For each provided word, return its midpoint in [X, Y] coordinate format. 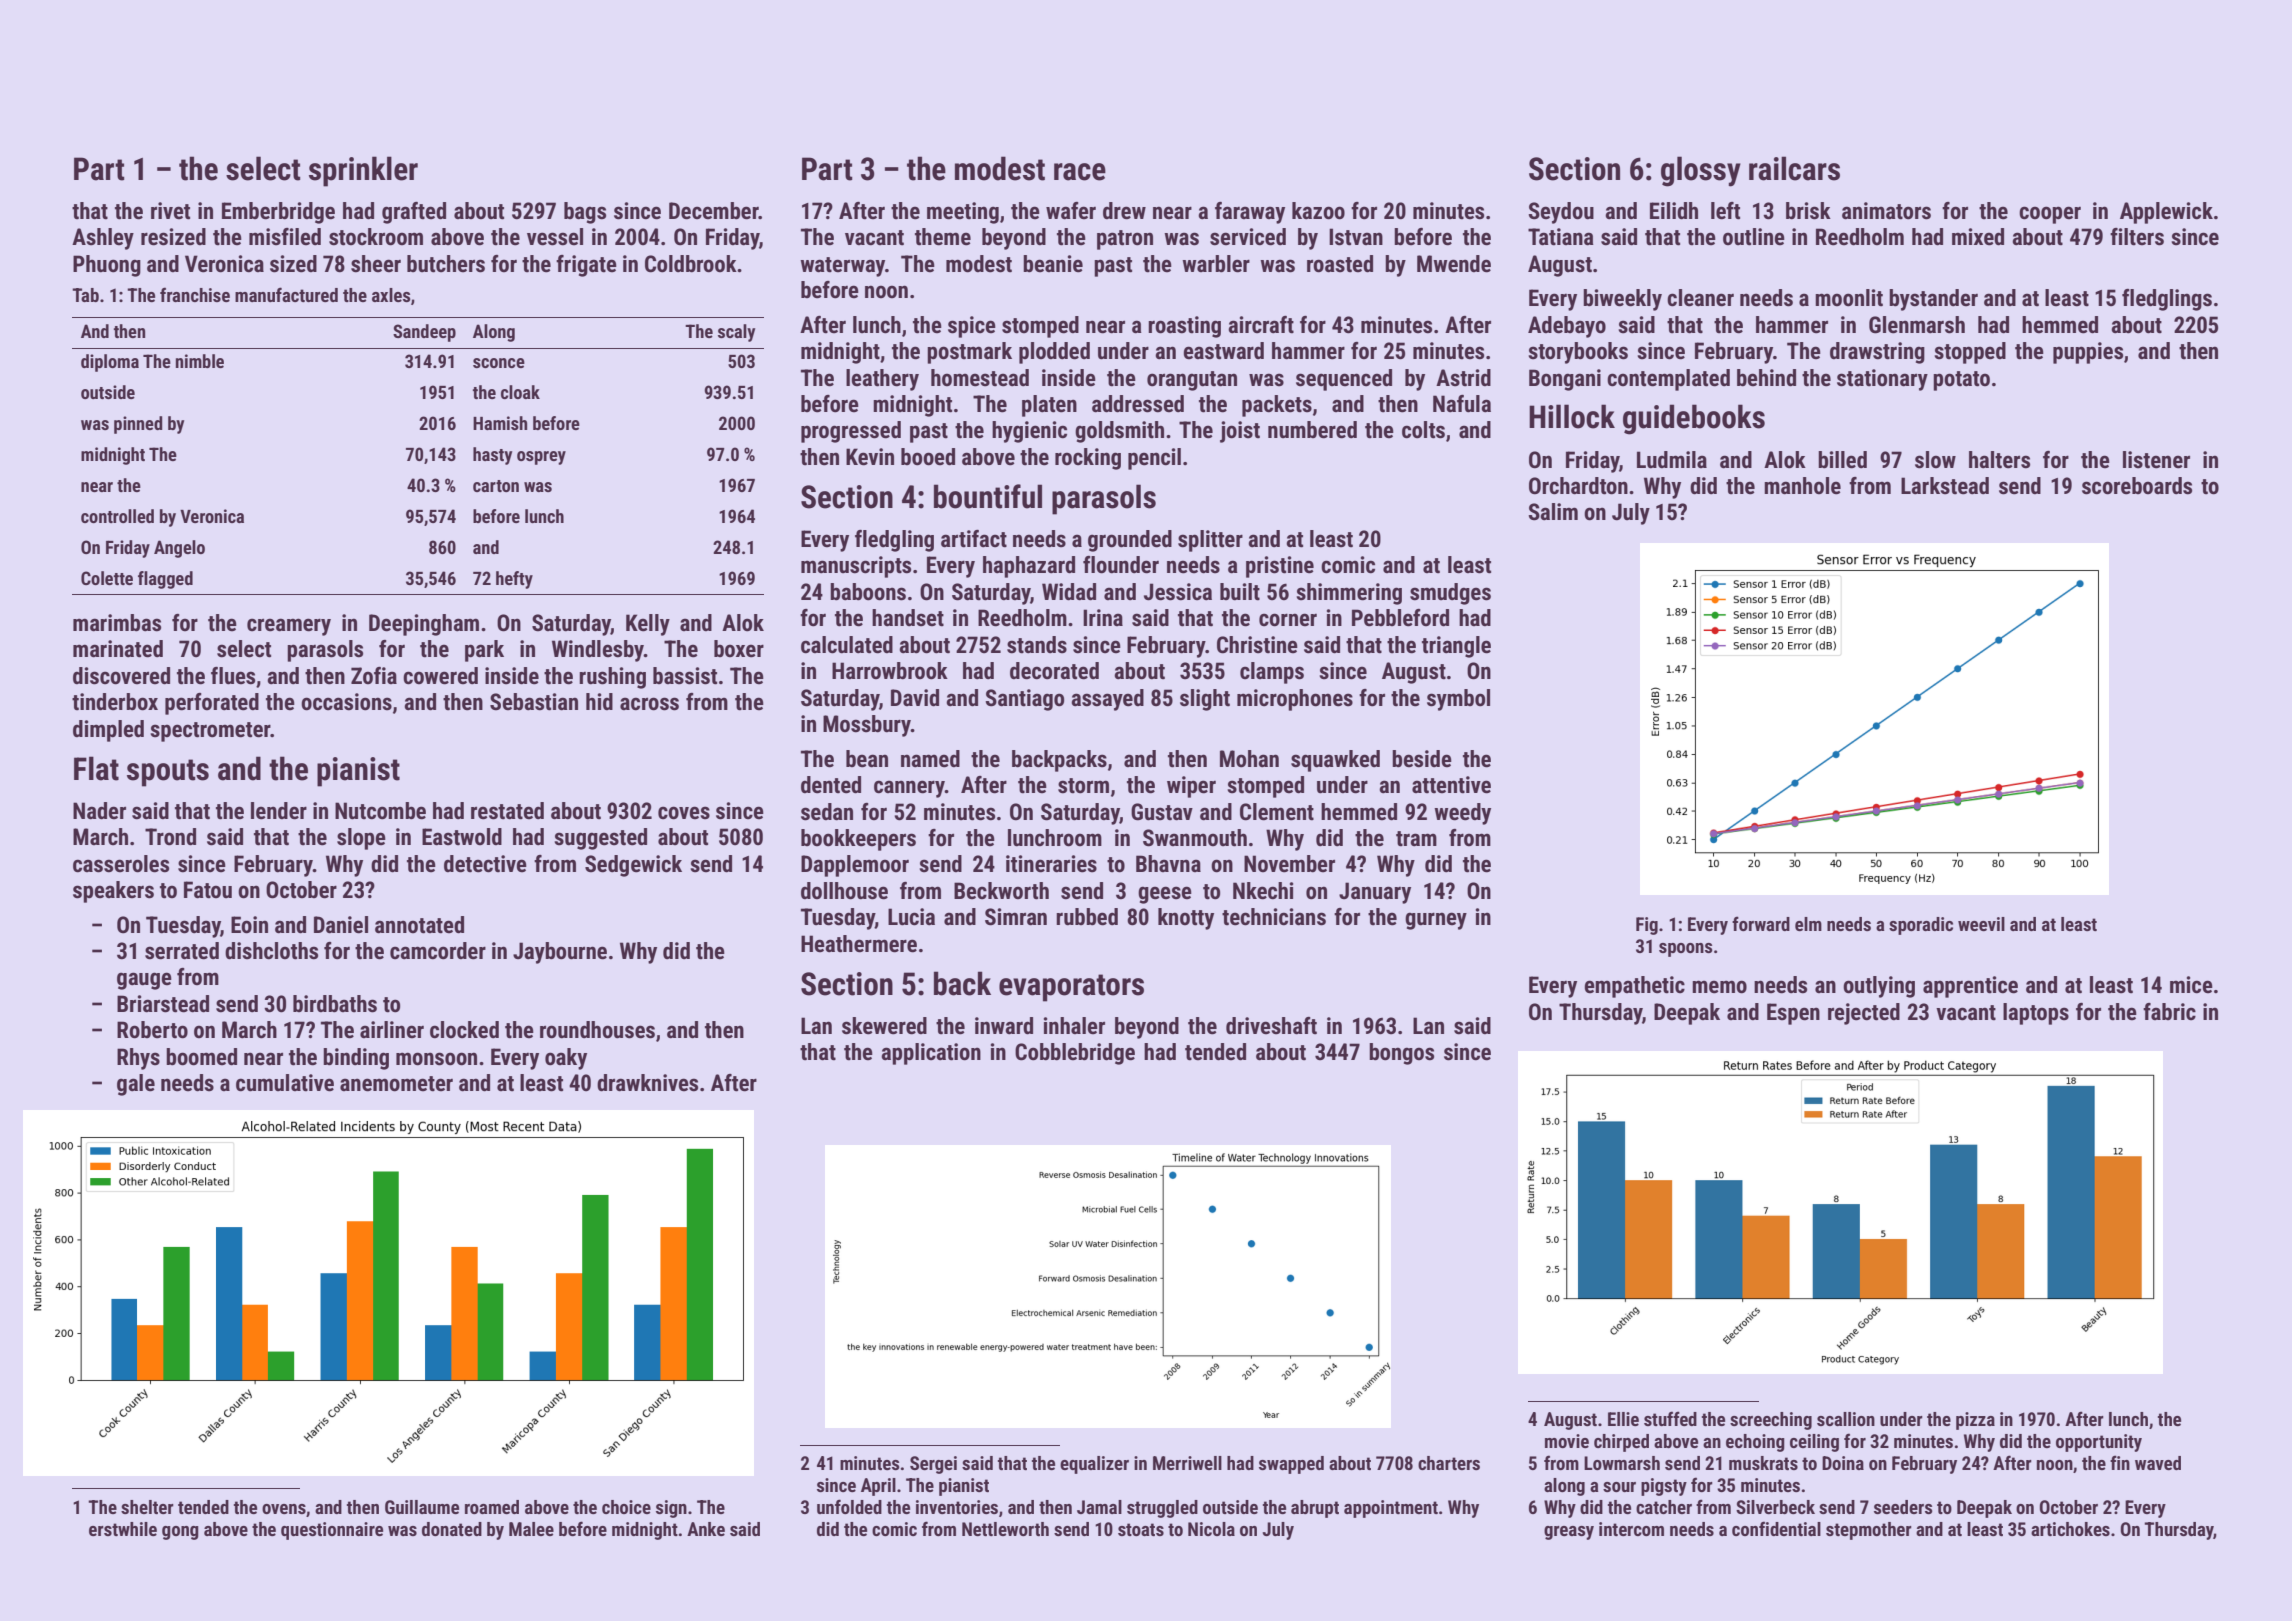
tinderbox [115, 702]
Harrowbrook [890, 671]
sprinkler [363, 171]
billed [1842, 460]
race [1080, 172]
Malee [531, 1529]
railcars [1794, 168]
